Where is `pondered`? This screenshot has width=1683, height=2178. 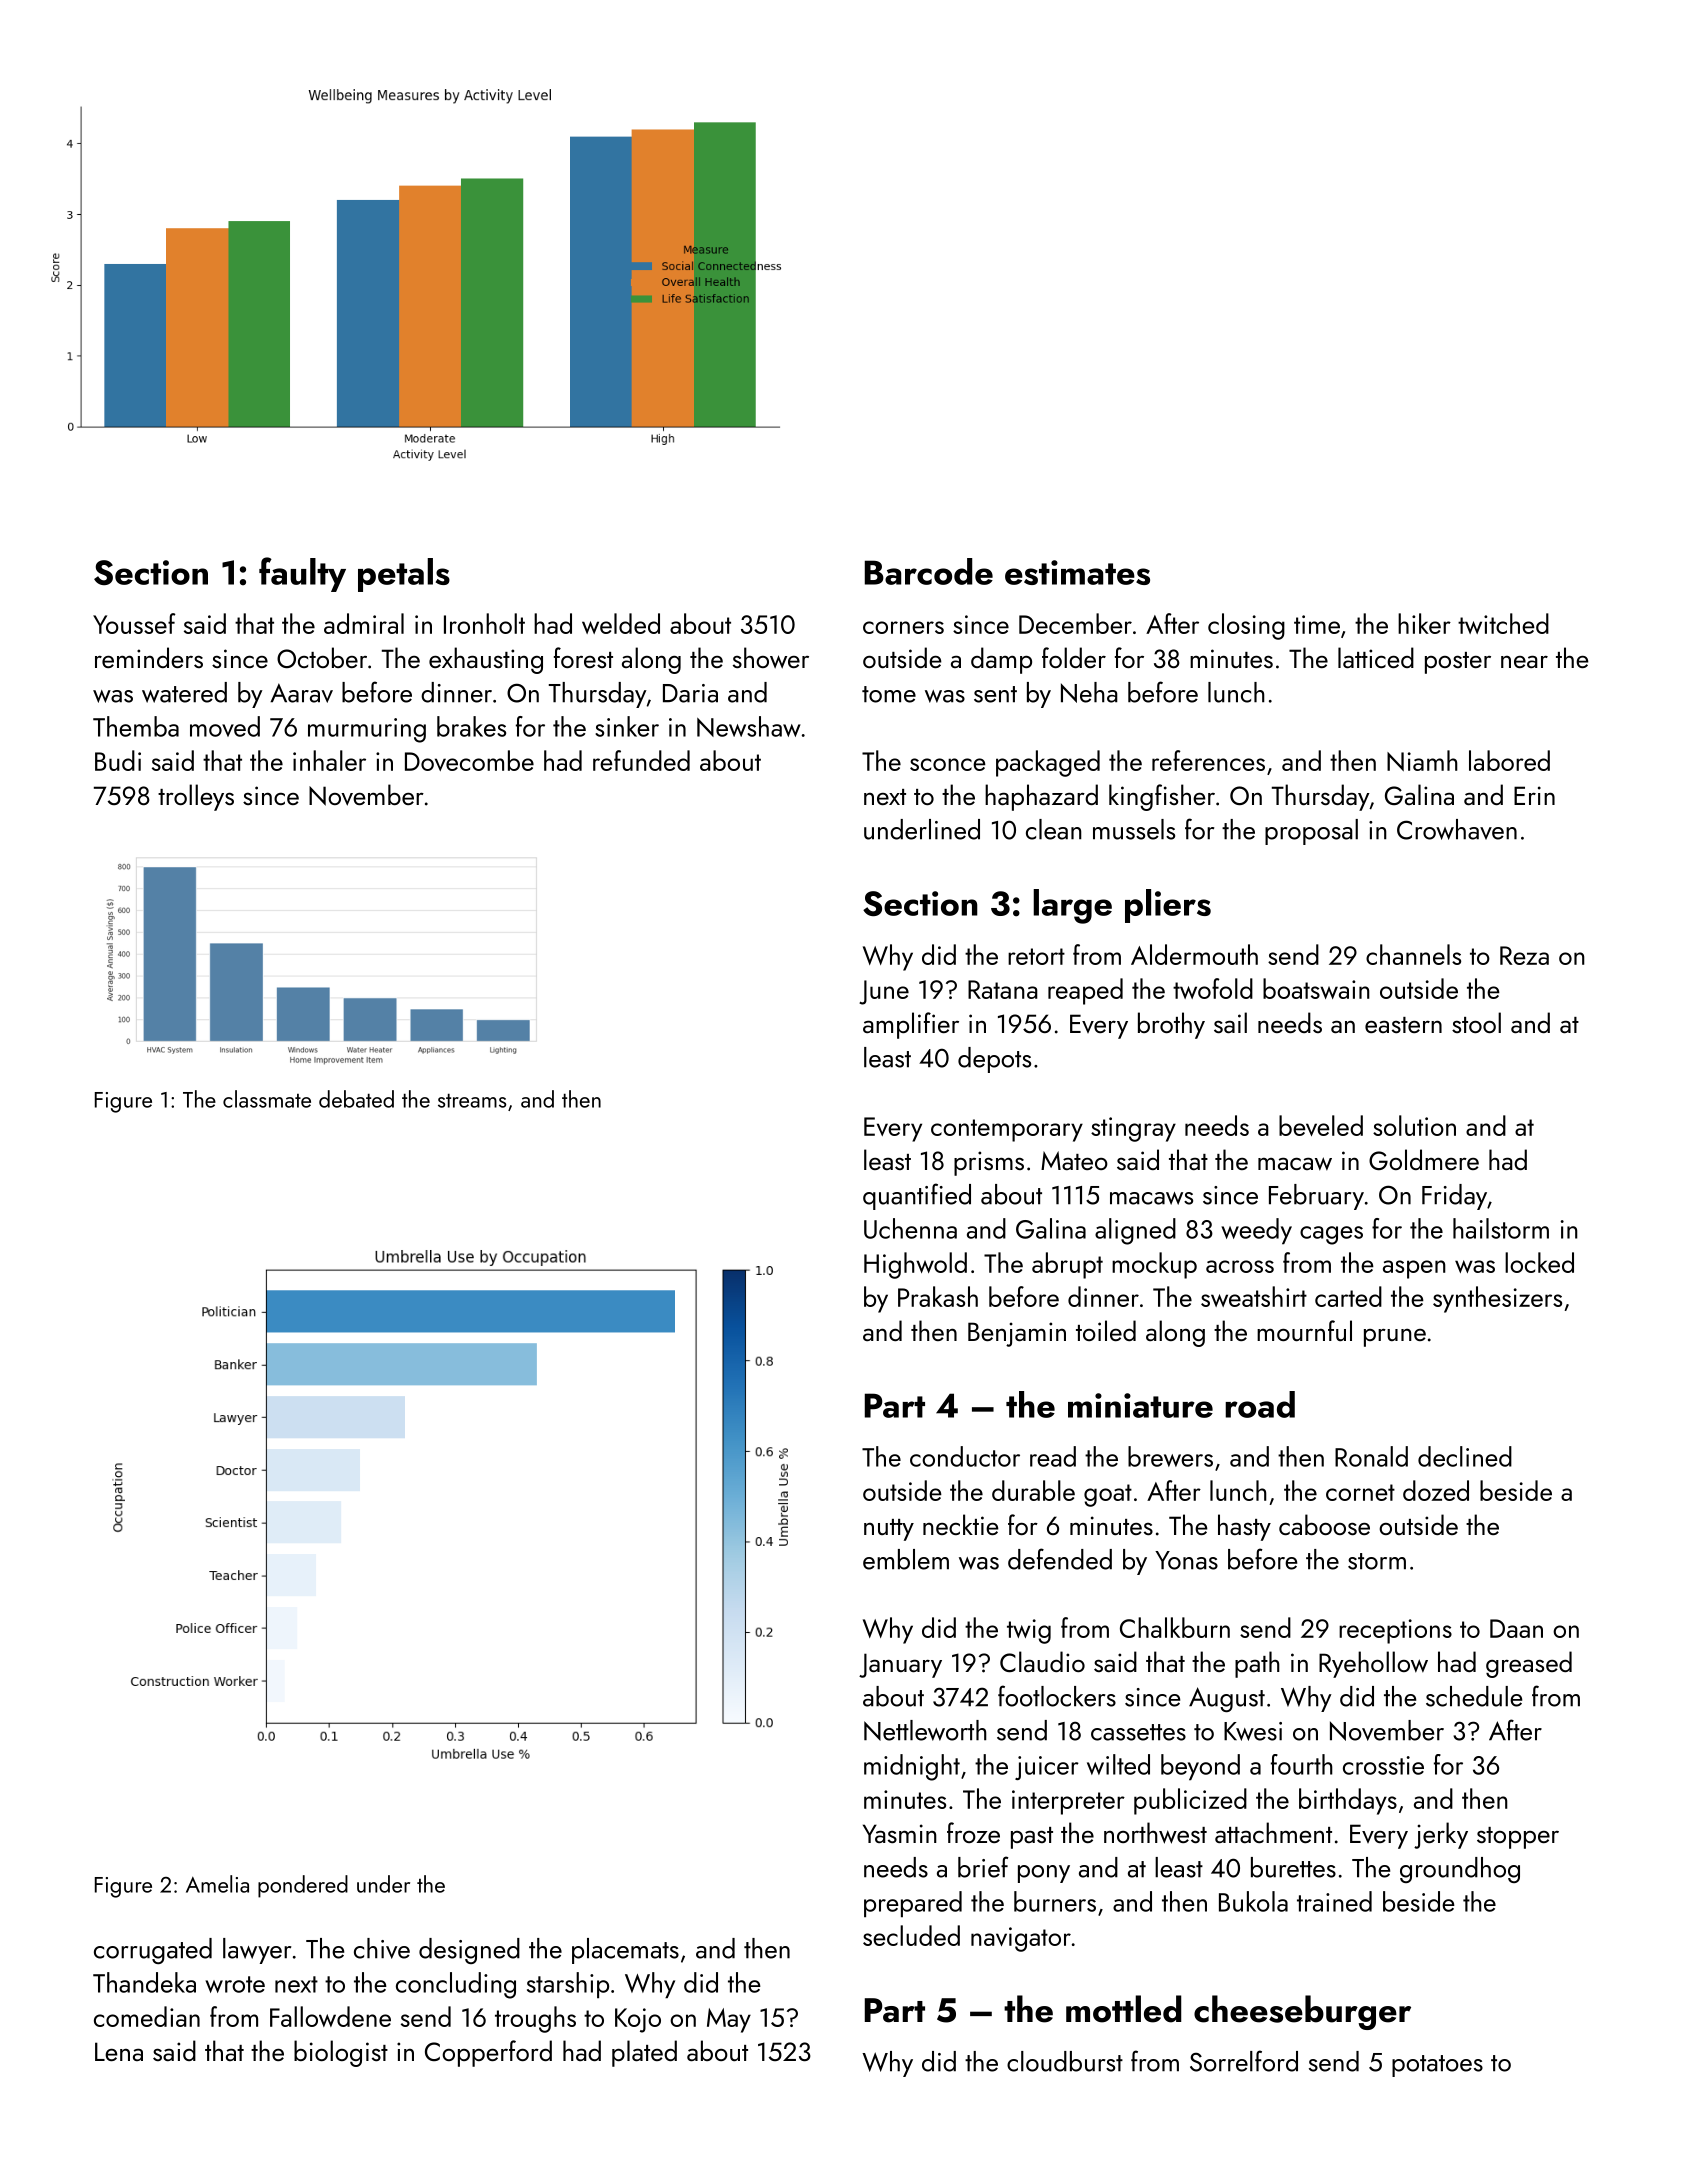 pondered is located at coordinates (303, 1886).
